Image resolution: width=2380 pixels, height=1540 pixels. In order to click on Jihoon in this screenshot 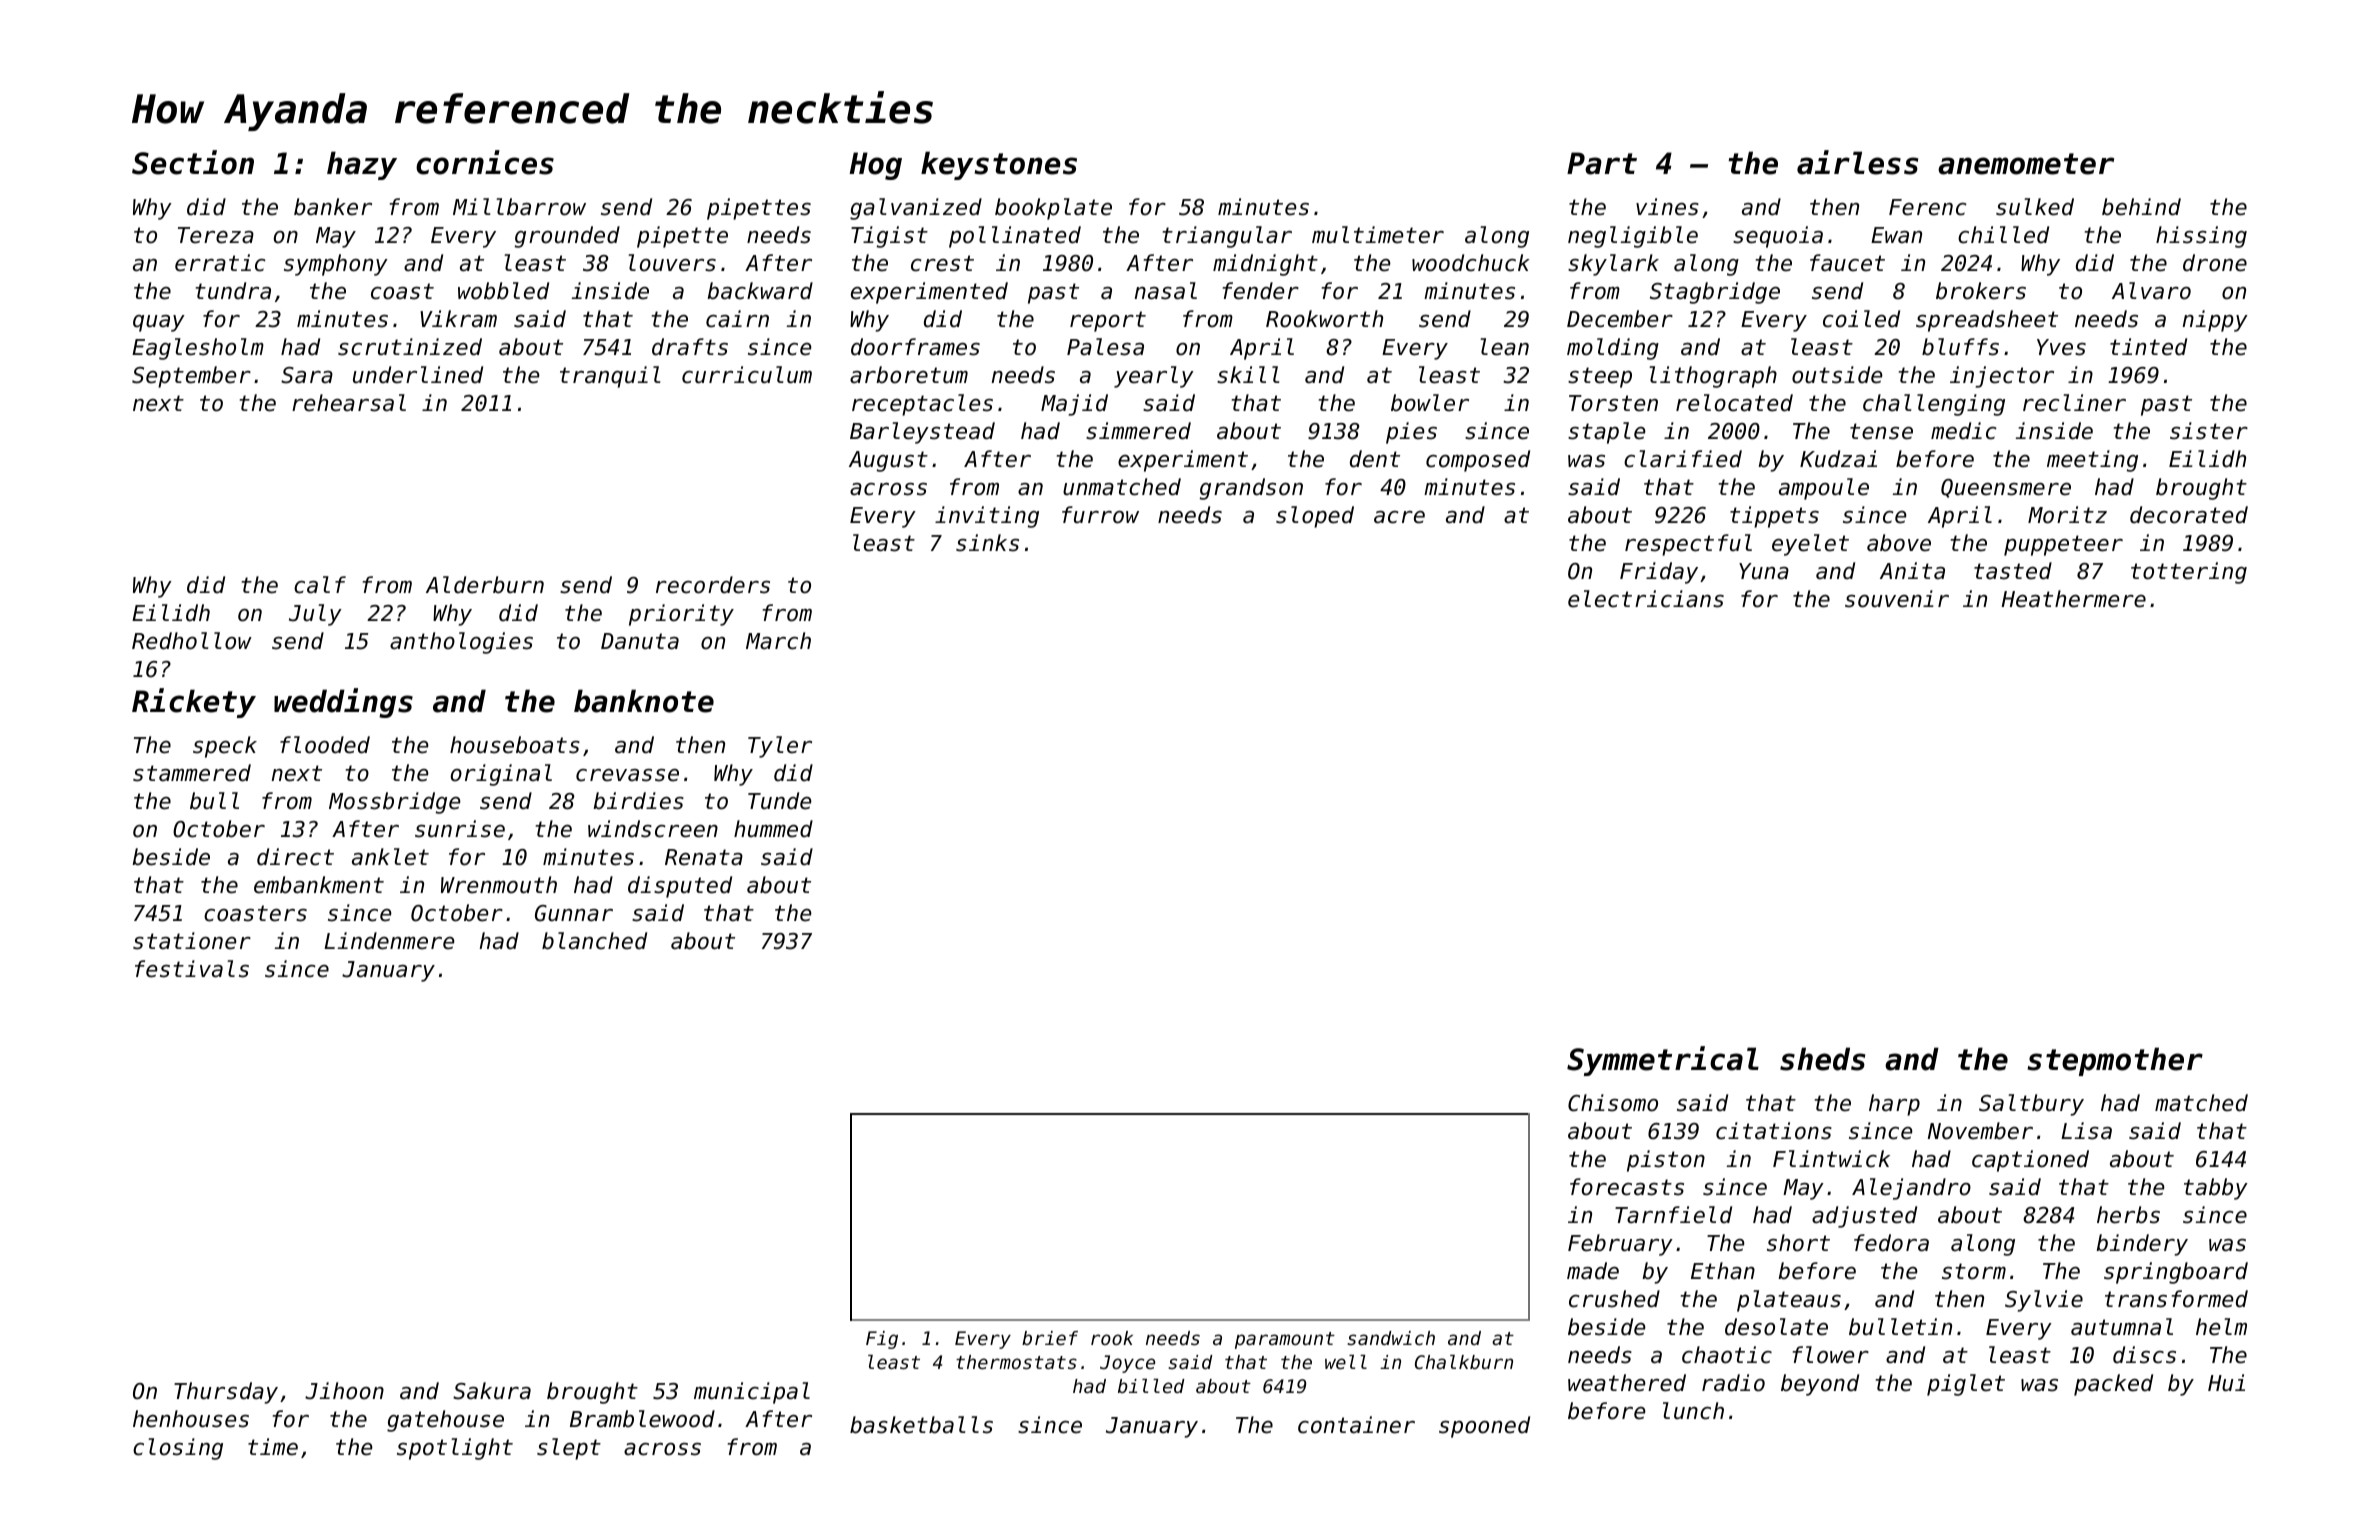, I will do `click(344, 1391)`.
